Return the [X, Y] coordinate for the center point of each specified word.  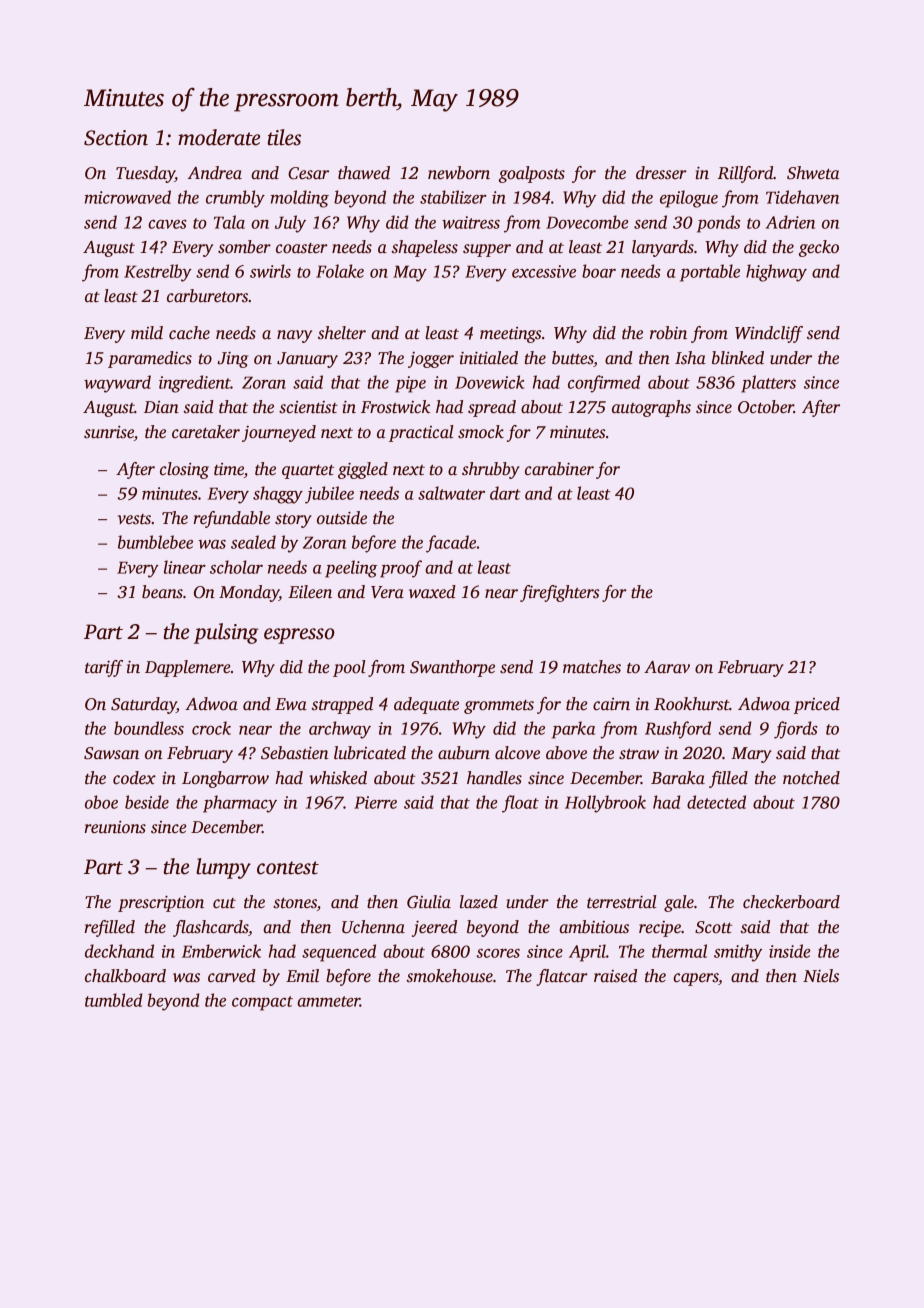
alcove [517, 753]
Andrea [215, 173]
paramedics [150, 359]
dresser [661, 173]
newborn [459, 173]
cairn [611, 704]
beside [147, 802]
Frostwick [395, 407]
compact [262, 1003]
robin [668, 333]
